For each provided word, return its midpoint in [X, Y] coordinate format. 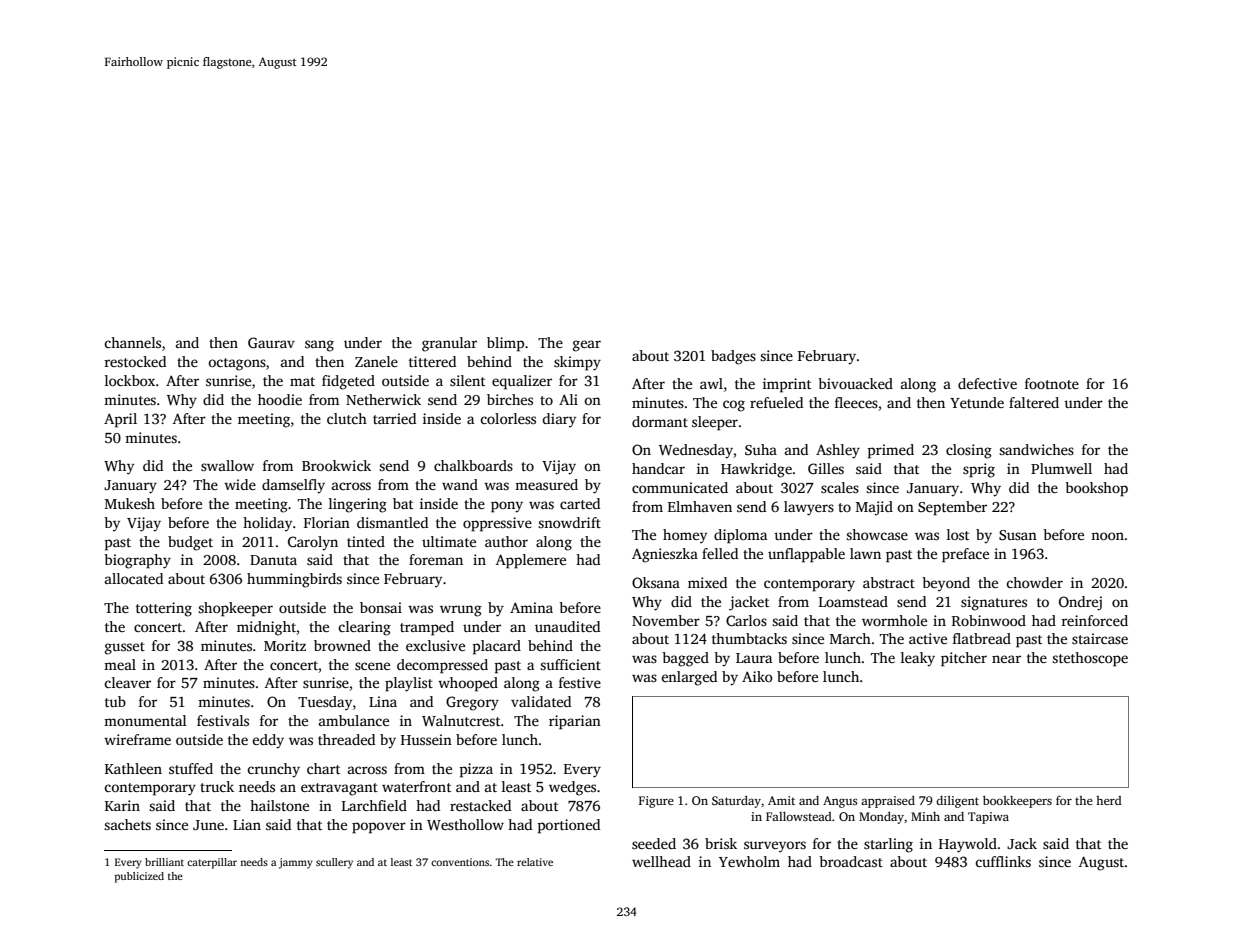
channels [132, 342]
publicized [139, 877]
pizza [476, 770]
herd [1109, 800]
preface [965, 555]
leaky [918, 659]
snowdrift [569, 522]
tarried [394, 418]
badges [733, 357]
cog [734, 406]
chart [323, 768]
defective [987, 383]
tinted [366, 541]
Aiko [757, 676]
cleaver [127, 682]
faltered [1034, 402]
